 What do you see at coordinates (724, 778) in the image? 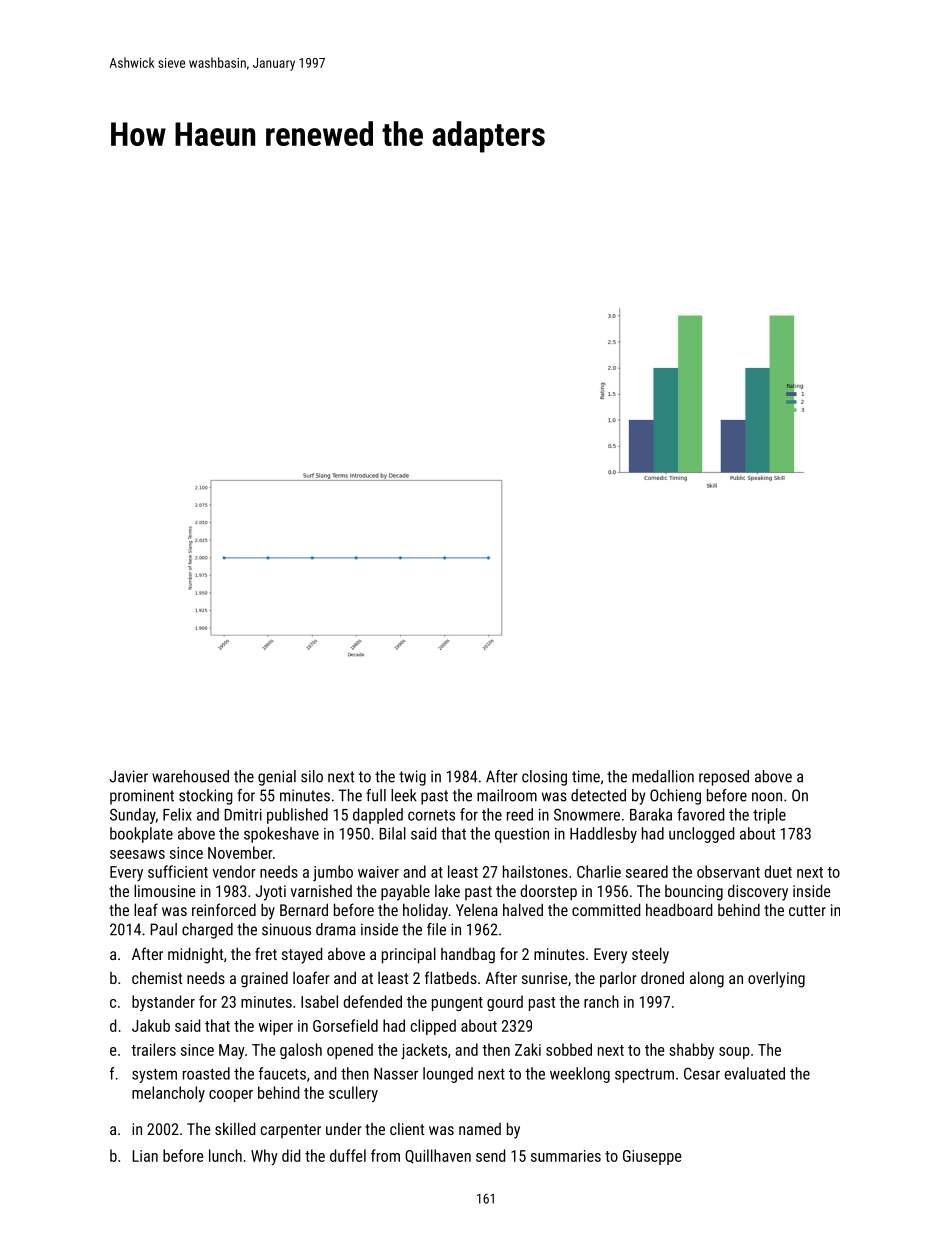
I see `reposed` at bounding box center [724, 778].
